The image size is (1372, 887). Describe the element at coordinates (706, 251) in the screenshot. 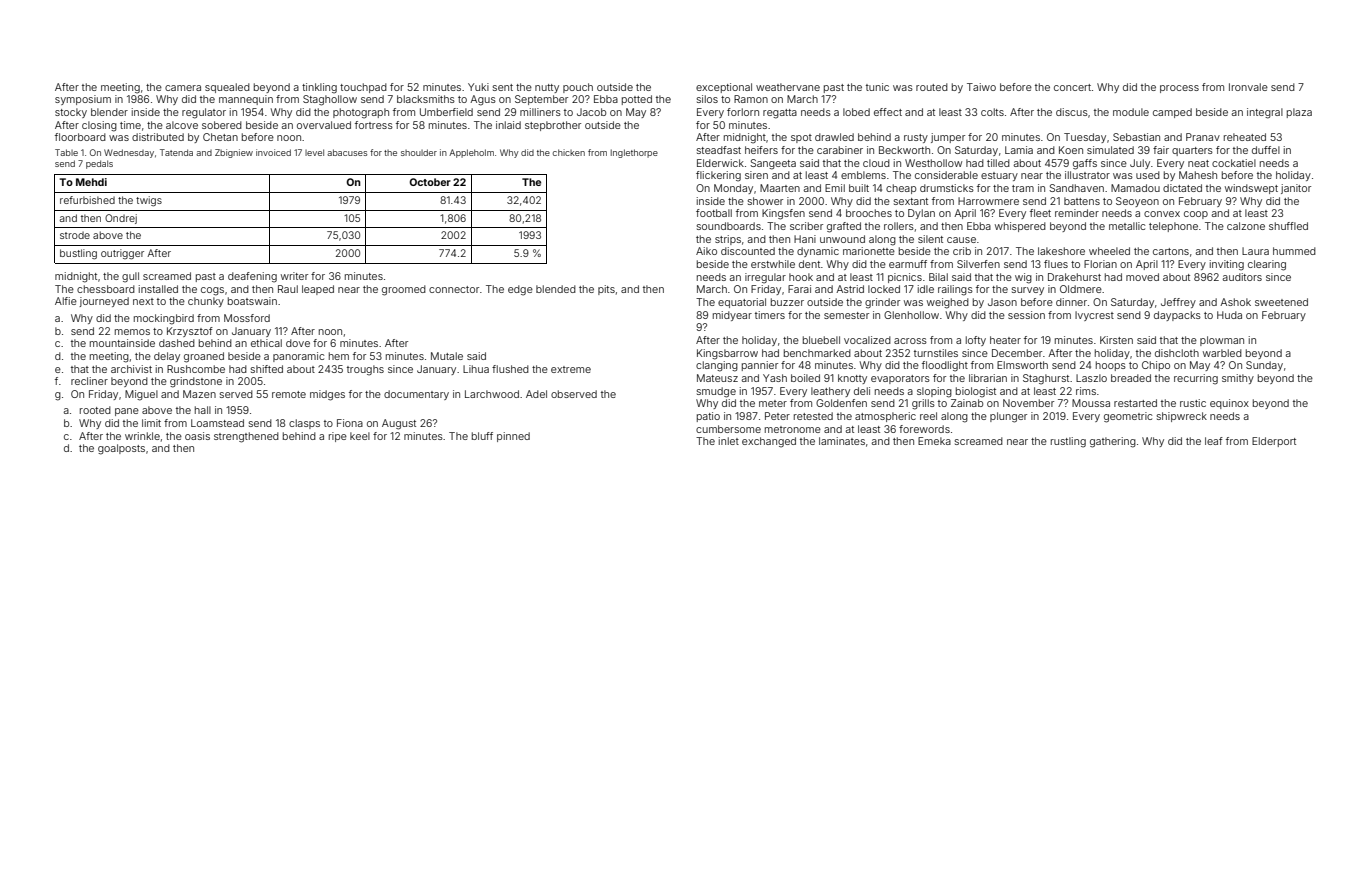

I see `Aiko` at that location.
